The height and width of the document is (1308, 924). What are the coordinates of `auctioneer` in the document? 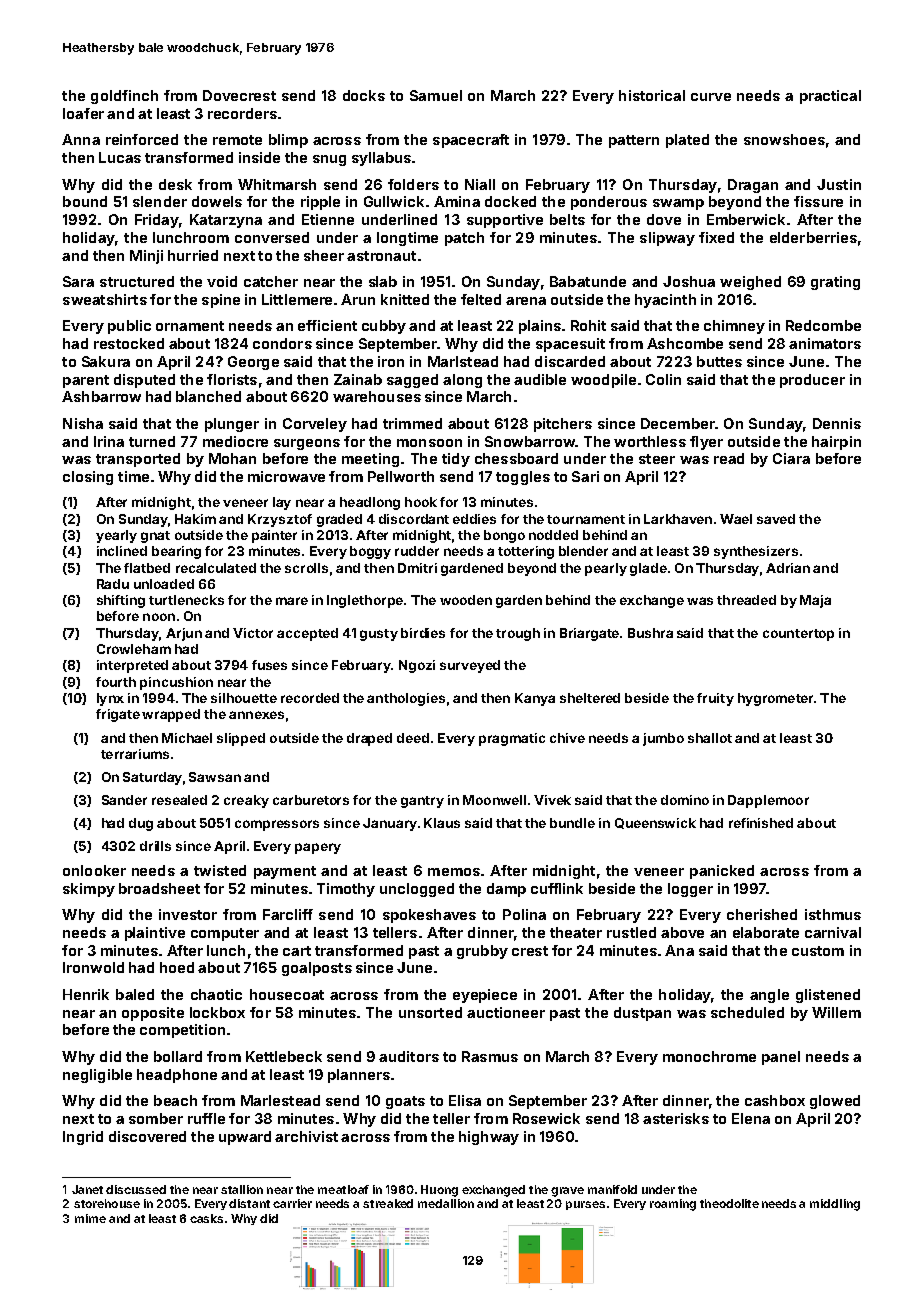 It's located at (506, 1012).
